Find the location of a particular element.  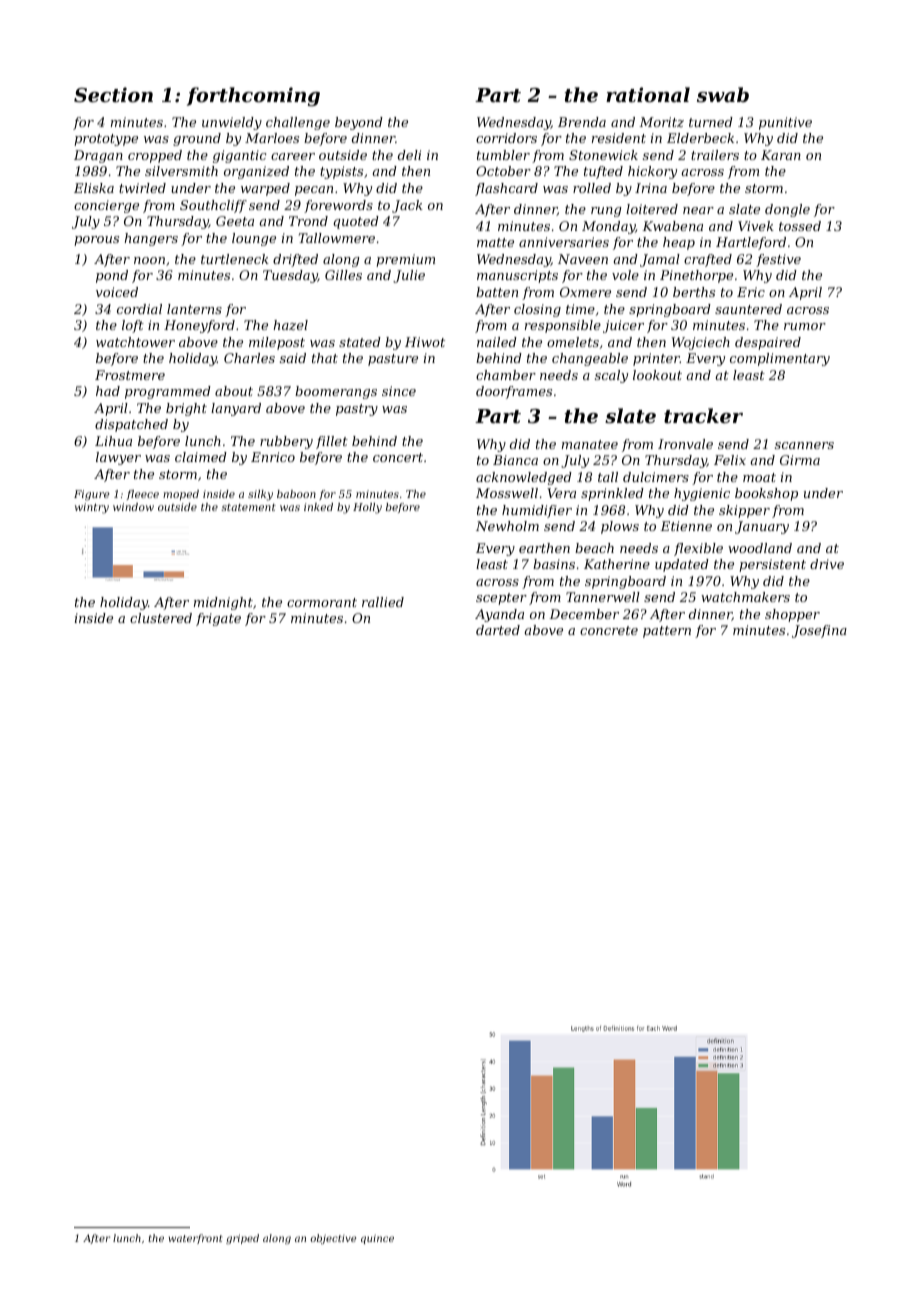

swab is located at coordinates (723, 94).
